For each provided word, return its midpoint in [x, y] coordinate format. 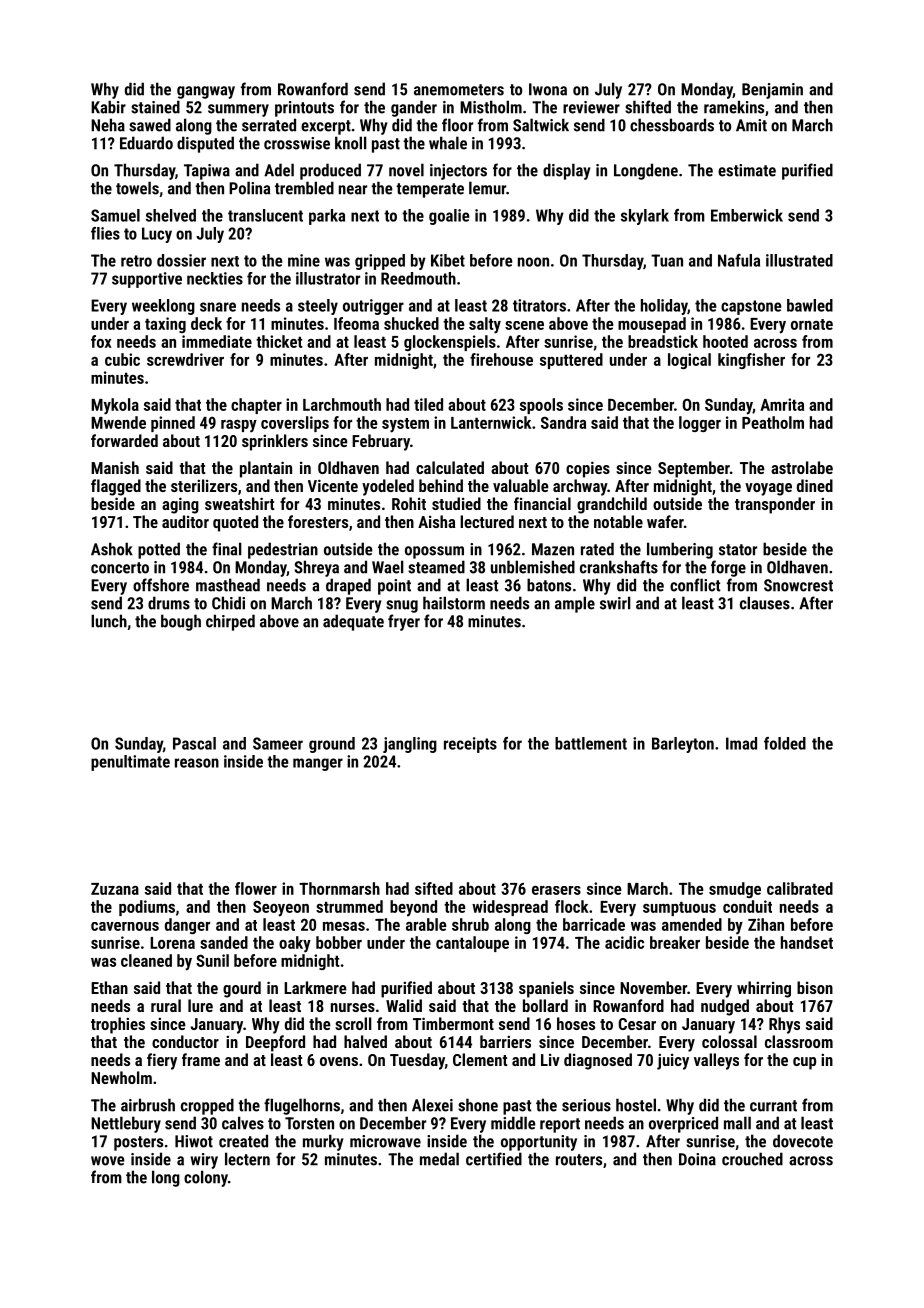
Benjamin [772, 91]
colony [206, 1178]
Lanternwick [491, 422]
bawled [810, 305]
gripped [380, 262]
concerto [120, 568]
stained [155, 107]
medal [439, 1159]
